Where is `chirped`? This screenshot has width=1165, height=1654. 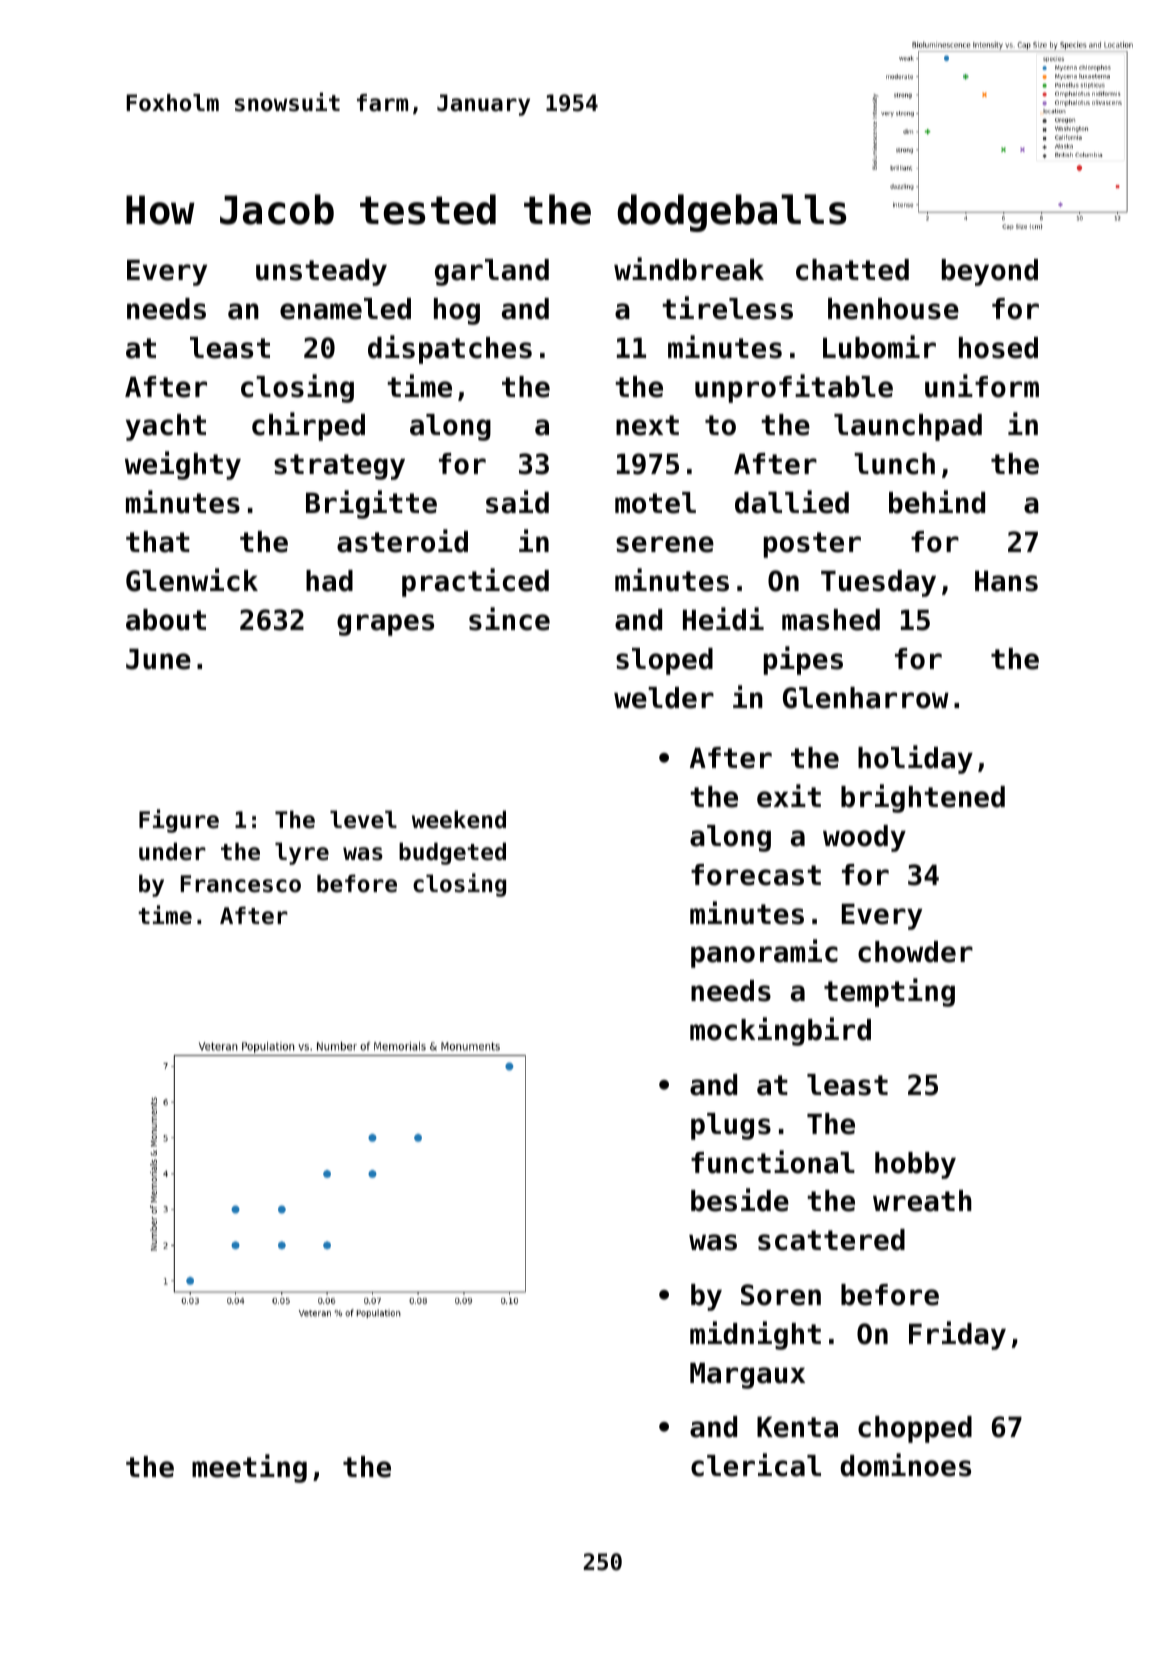 chirped is located at coordinates (308, 426).
